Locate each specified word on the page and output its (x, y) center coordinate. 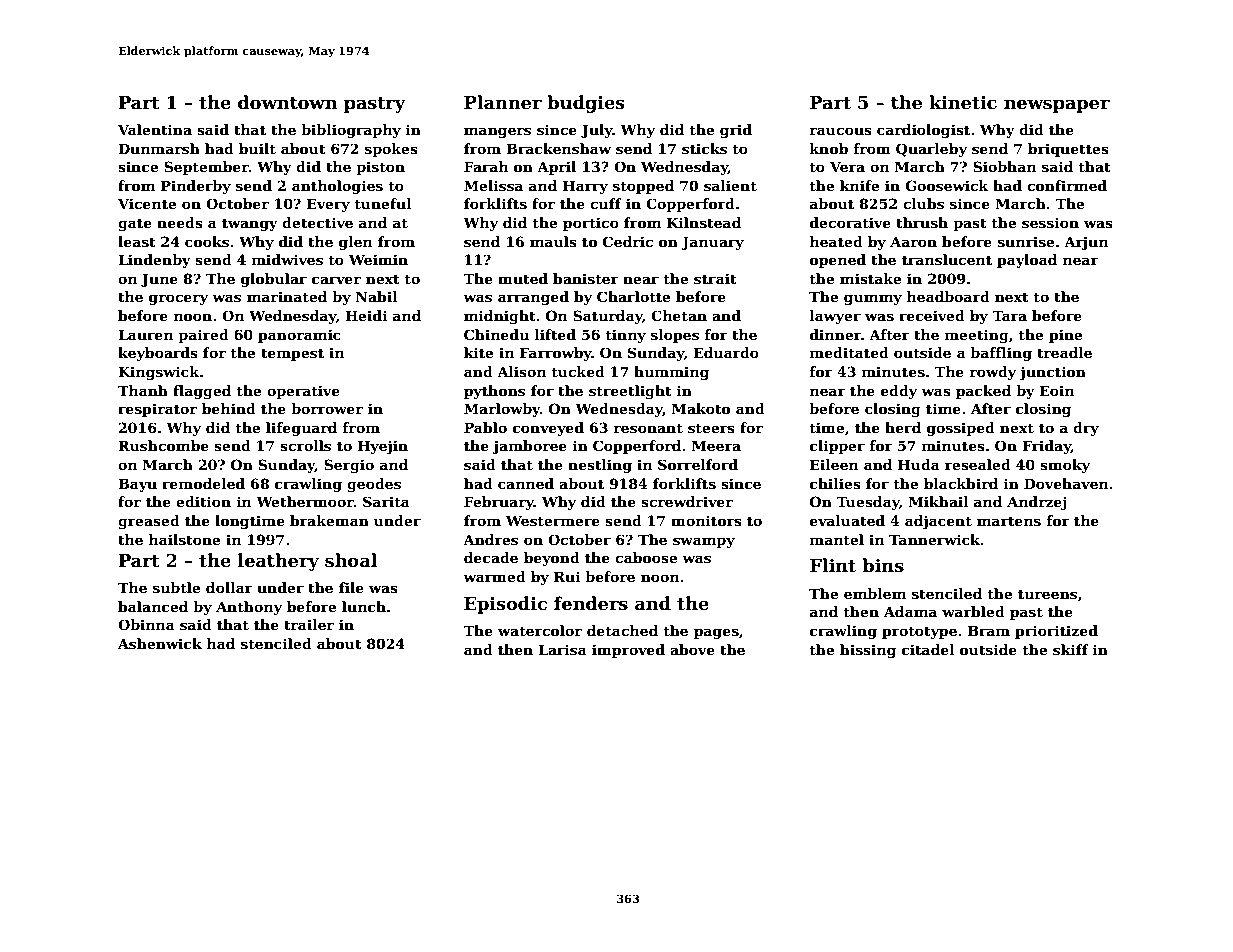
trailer (309, 624)
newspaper (1057, 106)
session (1050, 222)
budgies (586, 104)
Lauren (145, 334)
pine (1065, 336)
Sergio (349, 466)
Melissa (493, 185)
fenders (591, 603)
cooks (207, 241)
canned (526, 483)
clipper (837, 447)
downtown (287, 102)
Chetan (679, 315)
